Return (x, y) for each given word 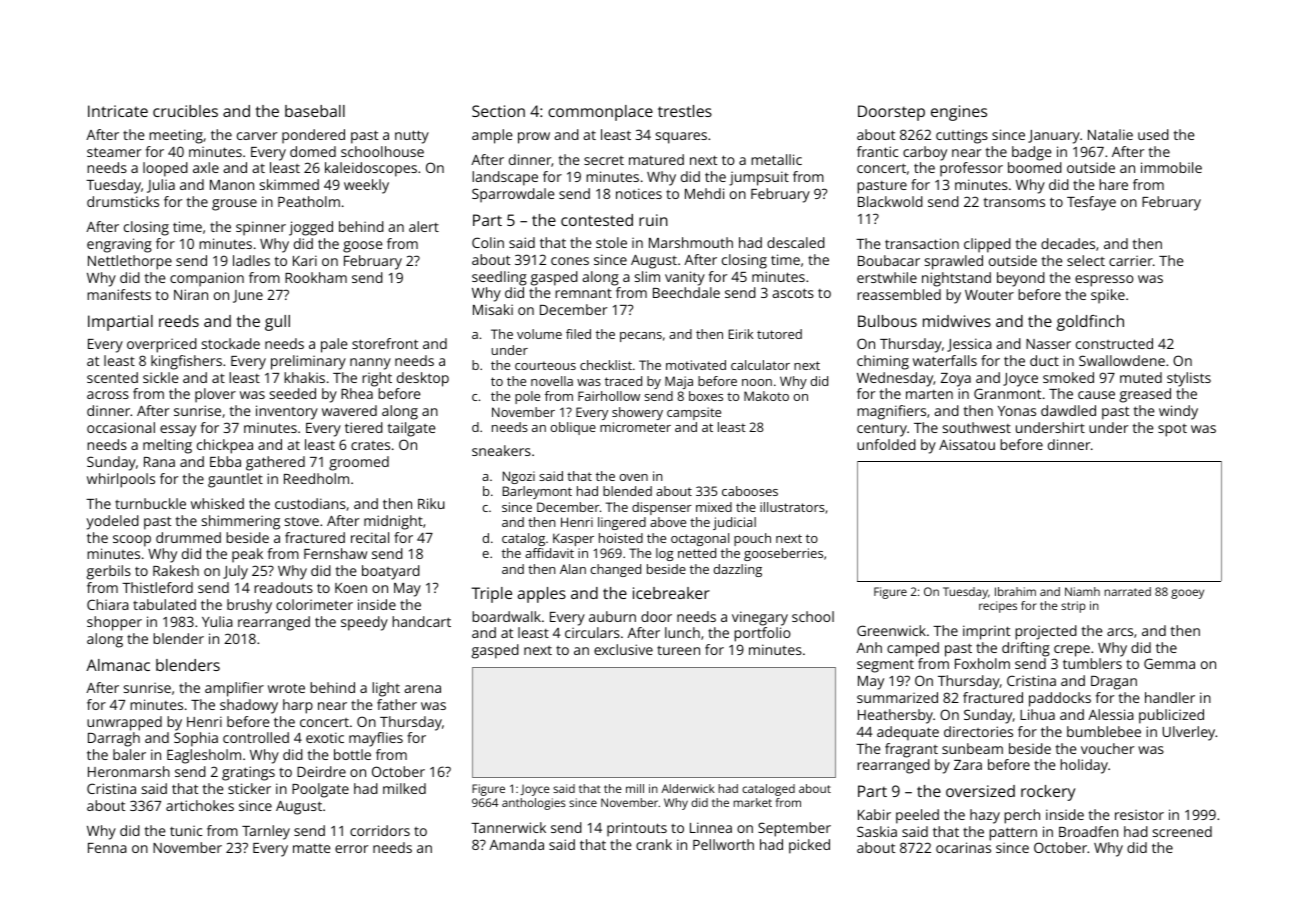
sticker (249, 788)
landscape (505, 178)
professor (971, 169)
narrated (1128, 591)
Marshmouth (691, 242)
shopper (114, 623)
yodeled (113, 522)
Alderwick (688, 788)
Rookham (316, 277)
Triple (491, 595)
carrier (1131, 260)
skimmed (289, 184)
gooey (1187, 594)
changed (615, 570)
